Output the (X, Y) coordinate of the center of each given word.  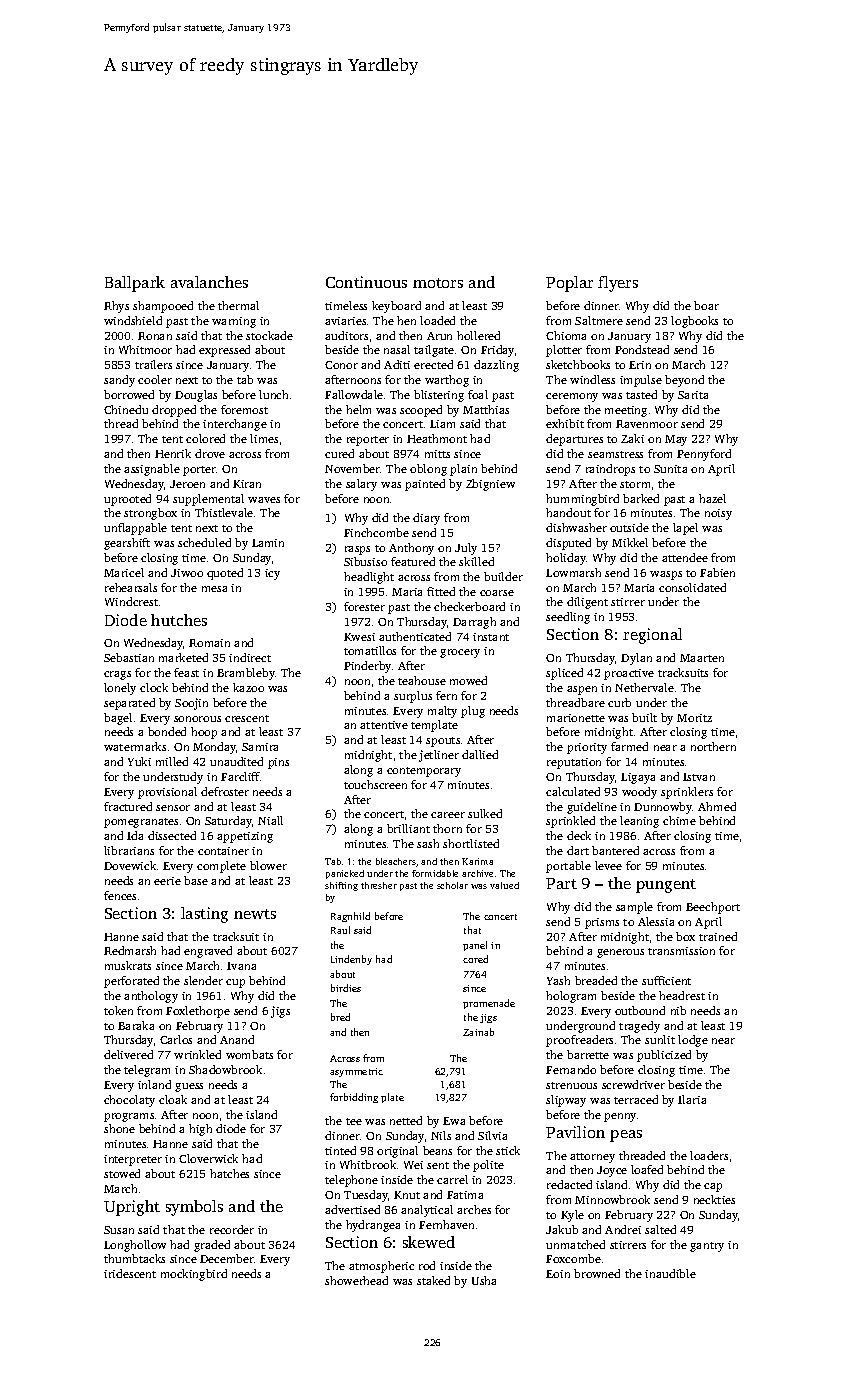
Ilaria (692, 1099)
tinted (340, 1150)
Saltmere (599, 320)
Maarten (702, 658)
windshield (133, 320)
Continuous (366, 282)
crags (117, 675)
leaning (639, 822)
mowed (468, 680)
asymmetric (356, 1072)
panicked (345, 874)
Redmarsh (130, 950)
